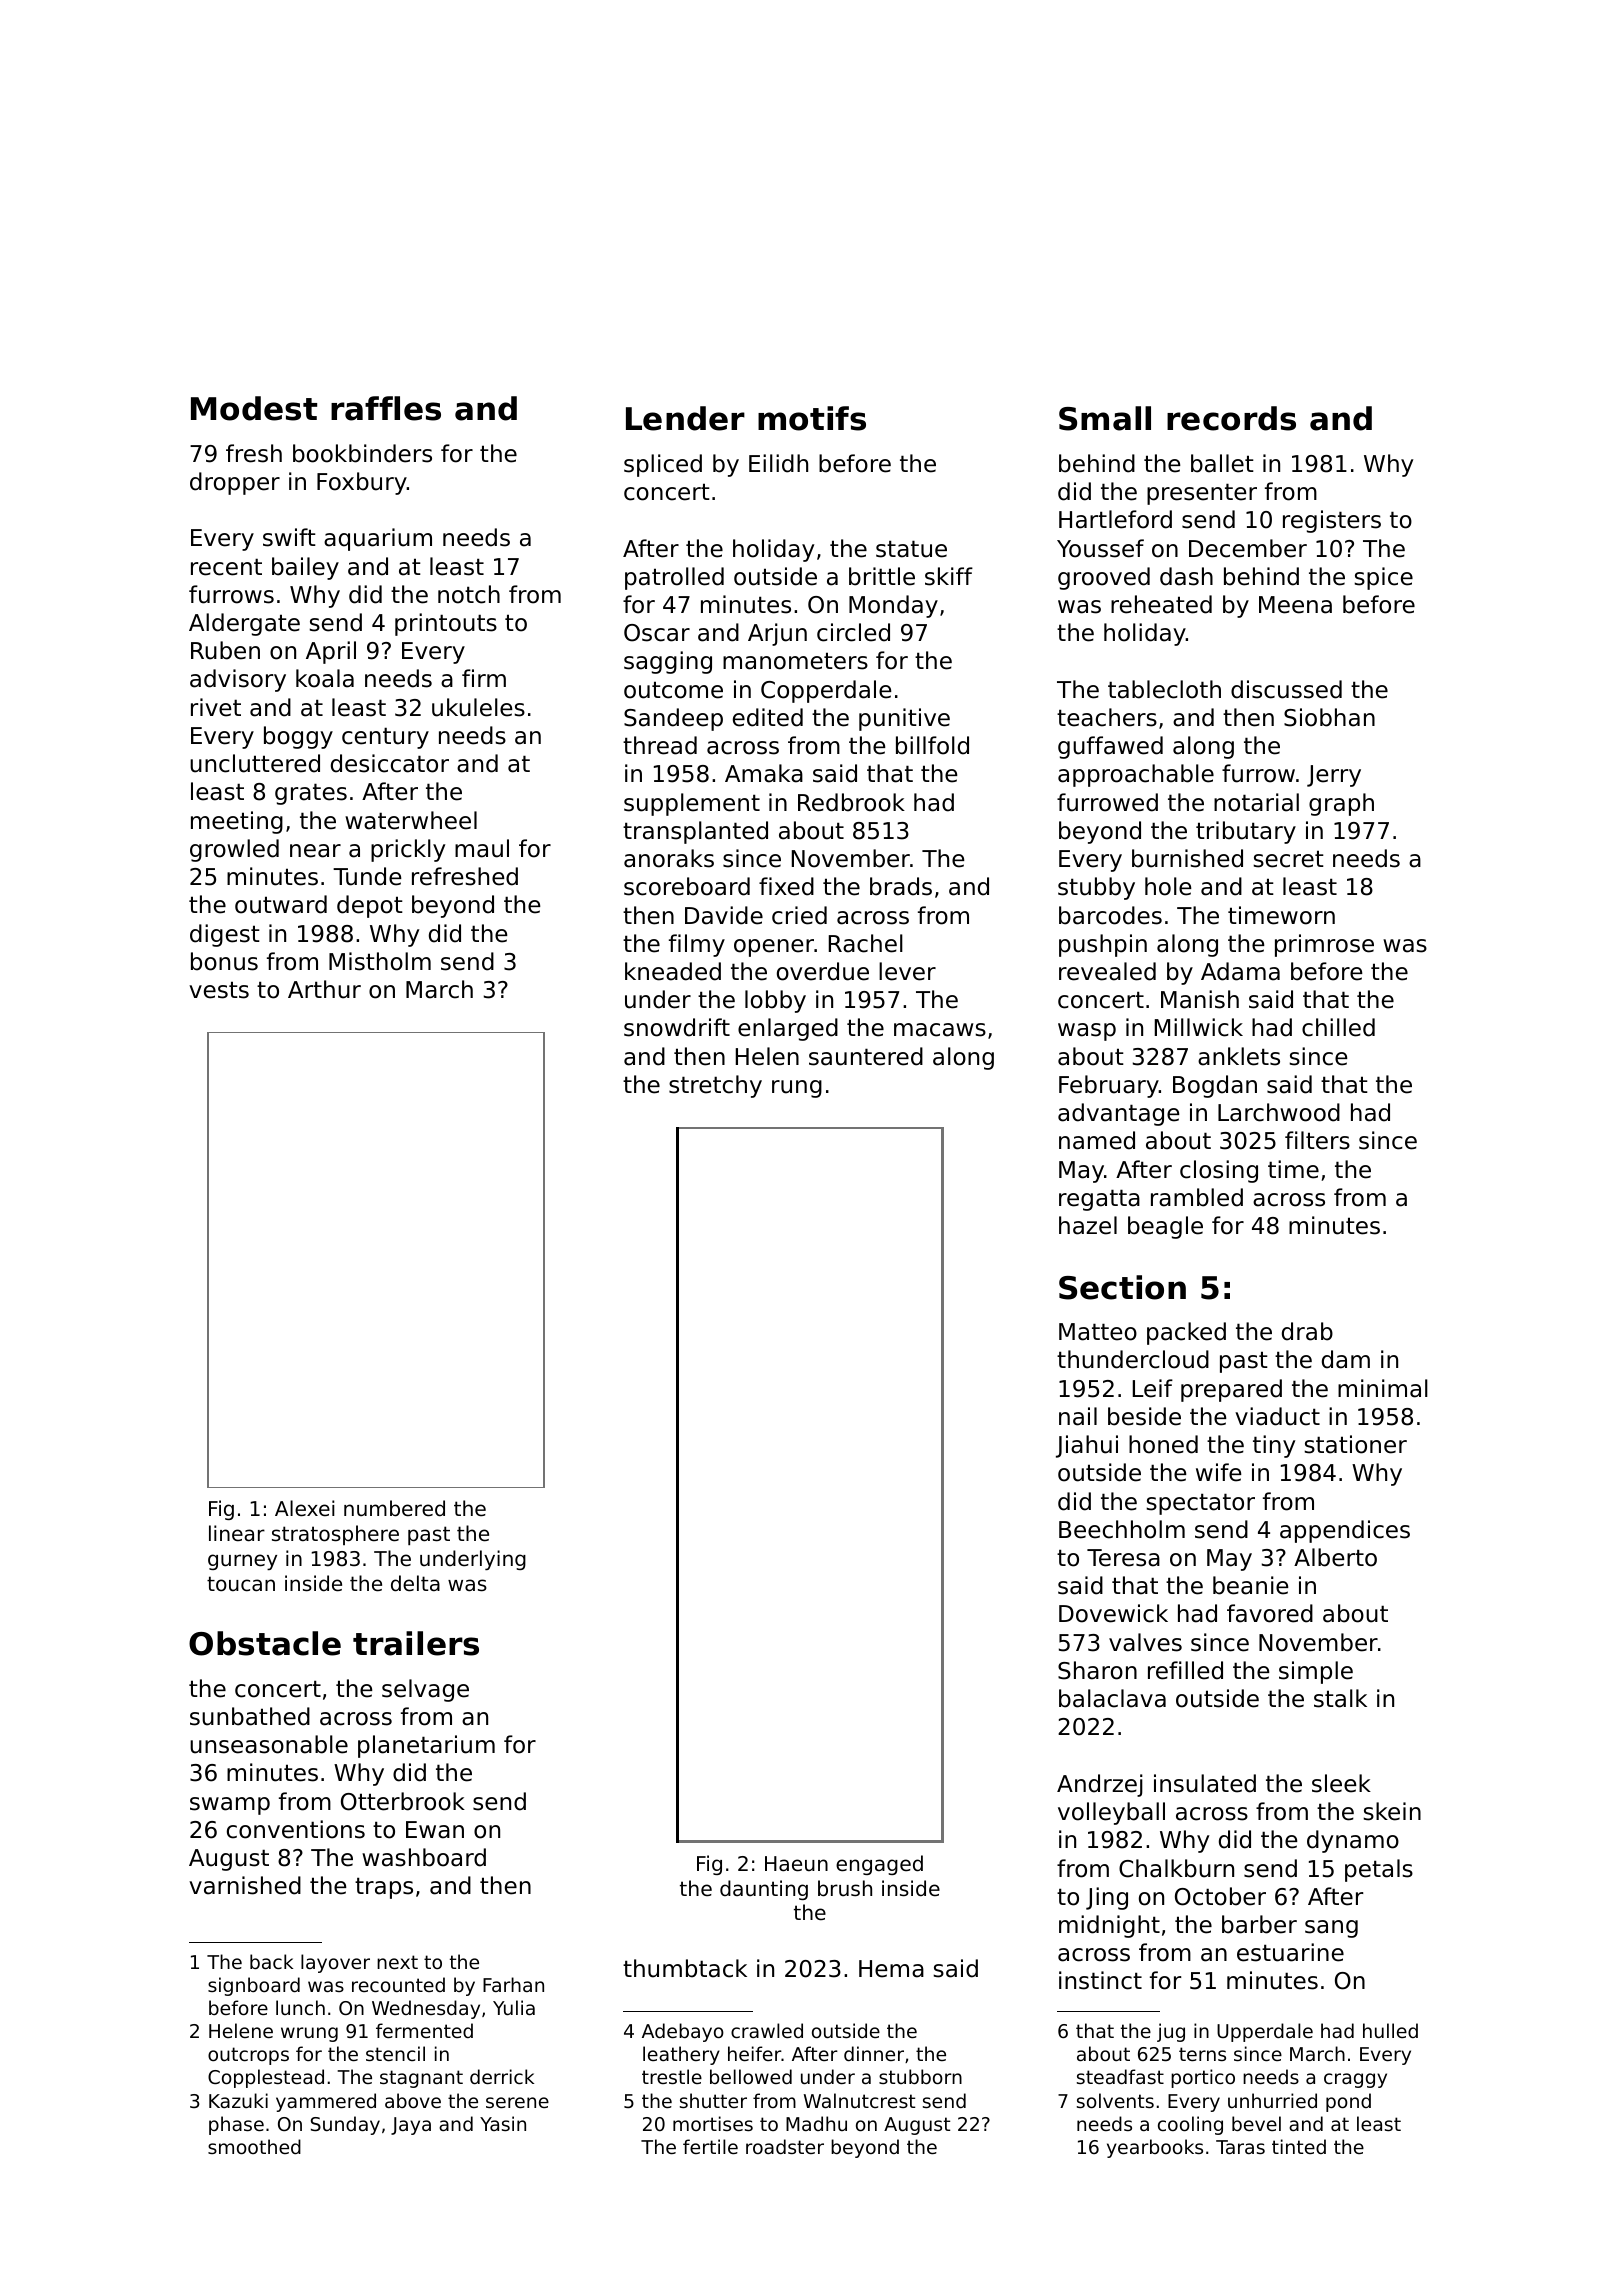 The height and width of the screenshot is (2292, 1620). Describe the element at coordinates (1340, 1698) in the screenshot. I see `stalk` at that location.
